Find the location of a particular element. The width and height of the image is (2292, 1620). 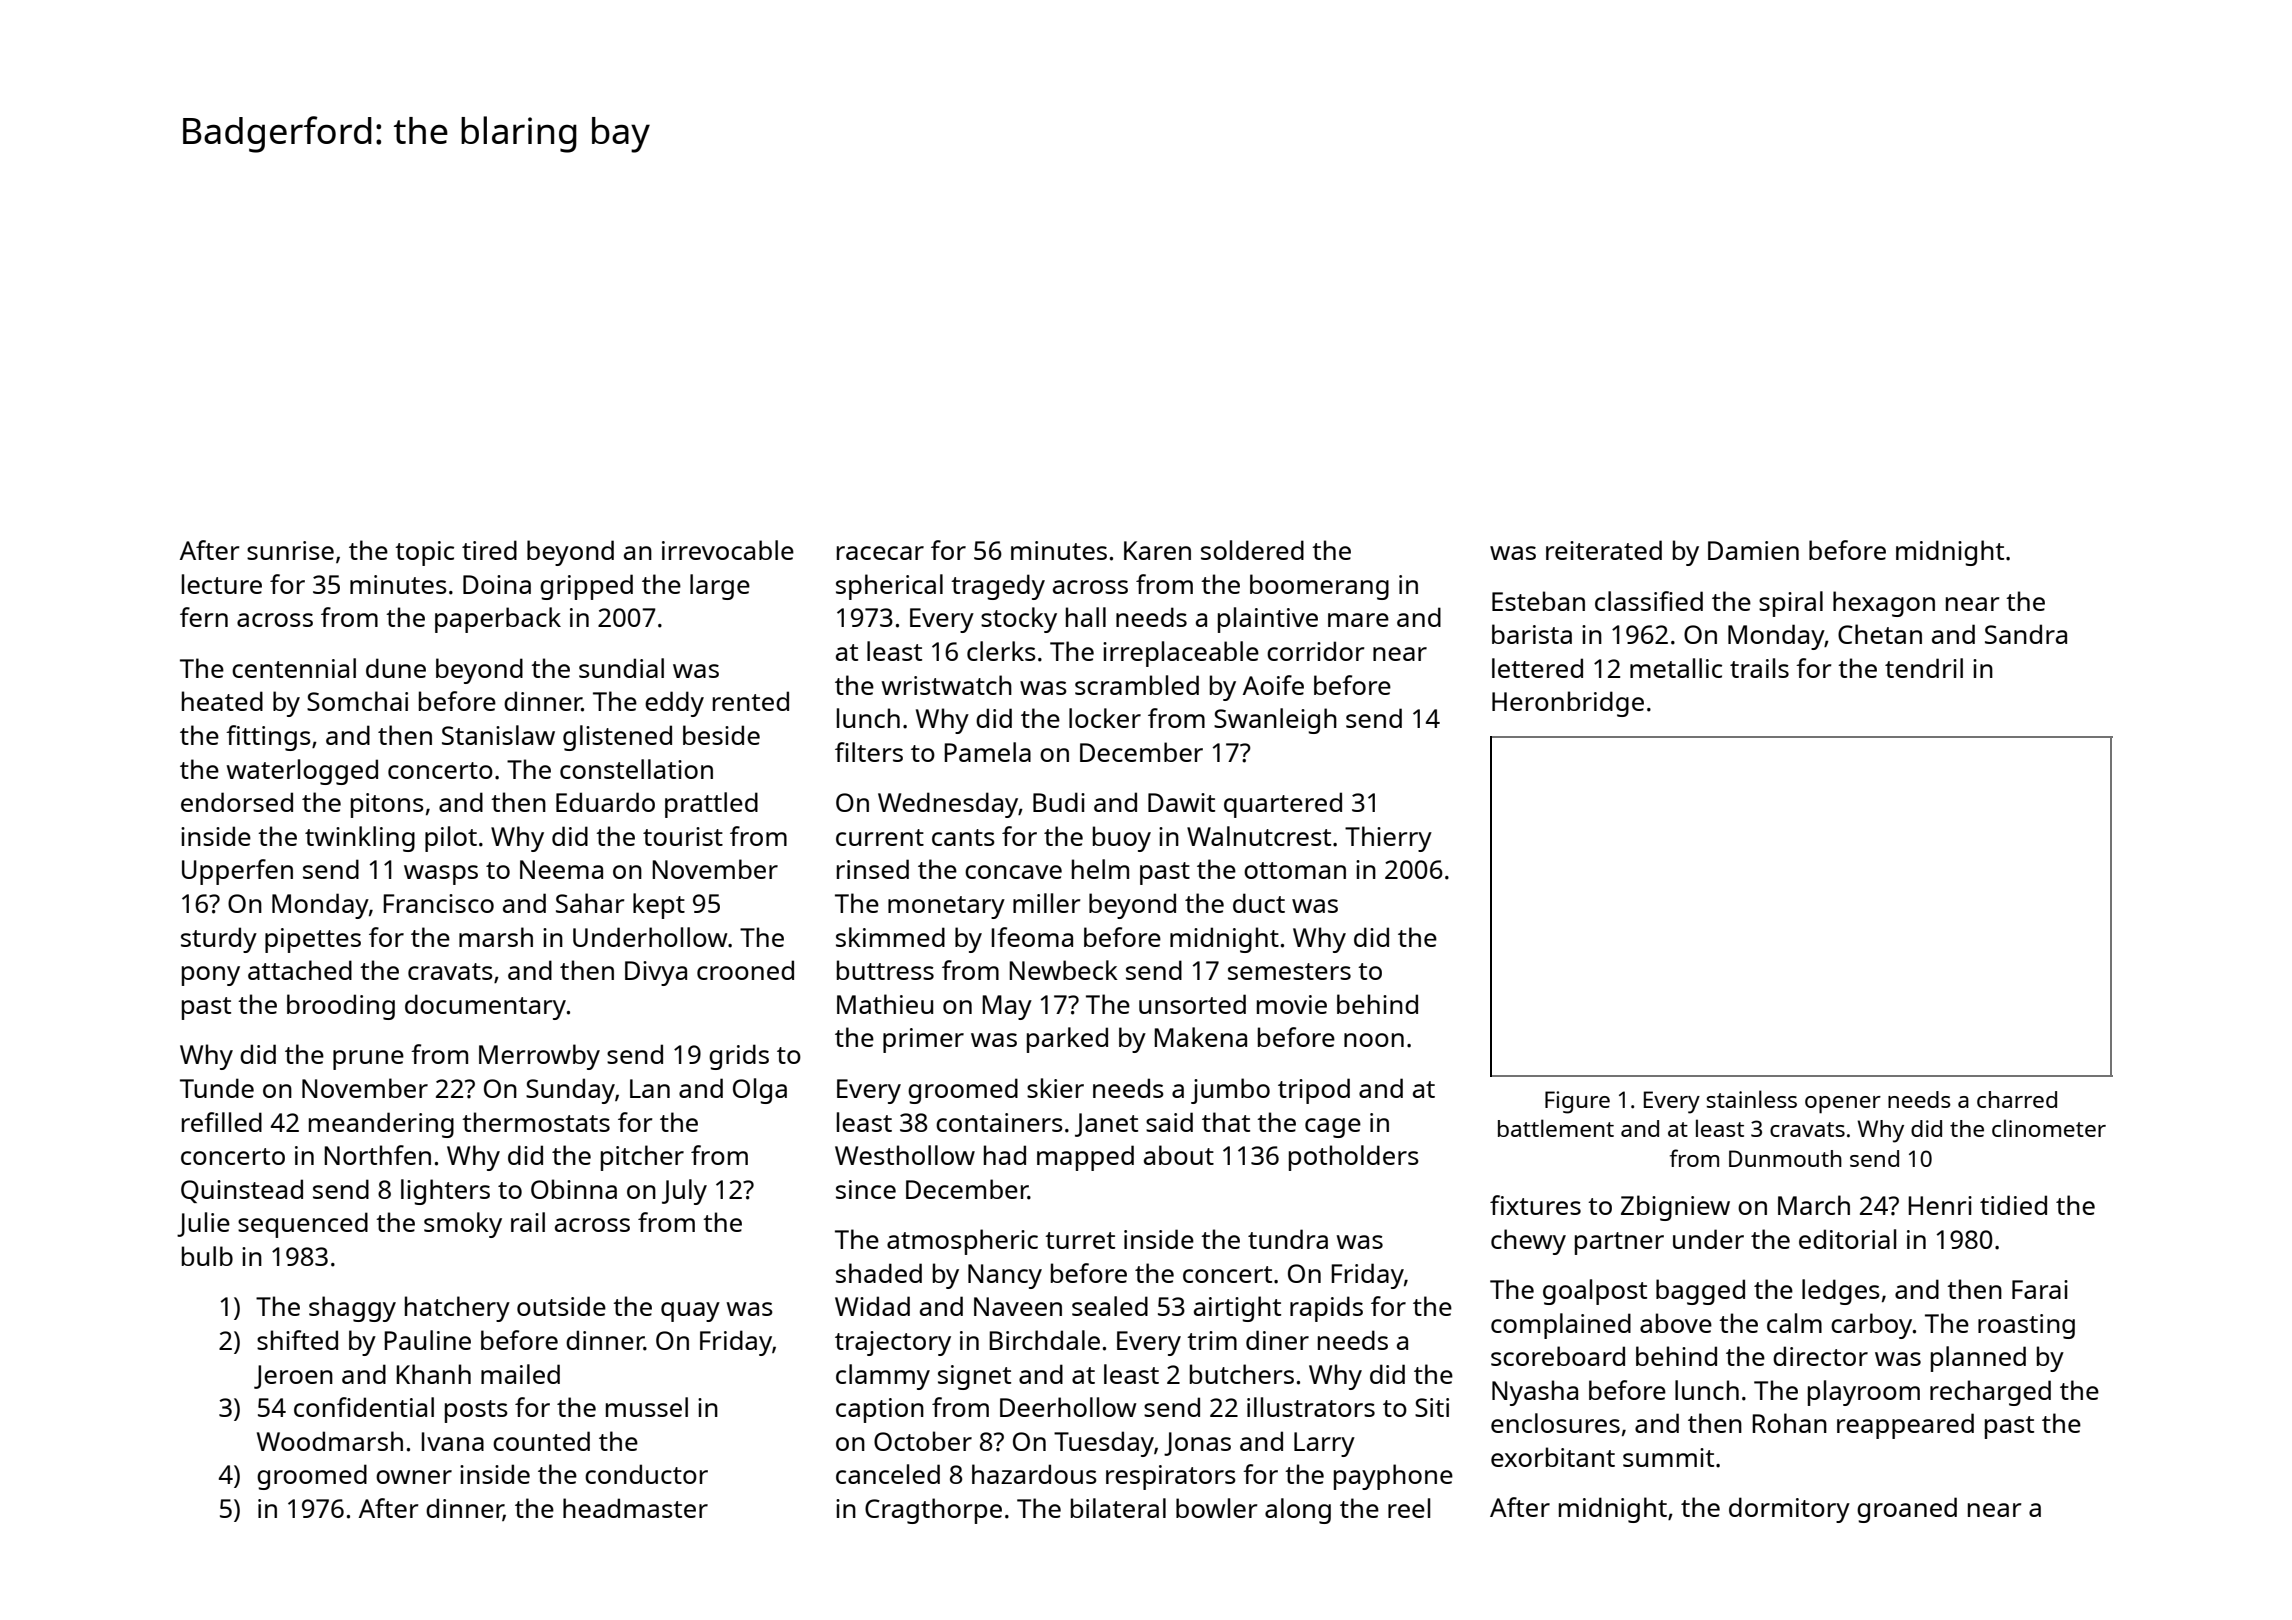

rented is located at coordinates (751, 701).
